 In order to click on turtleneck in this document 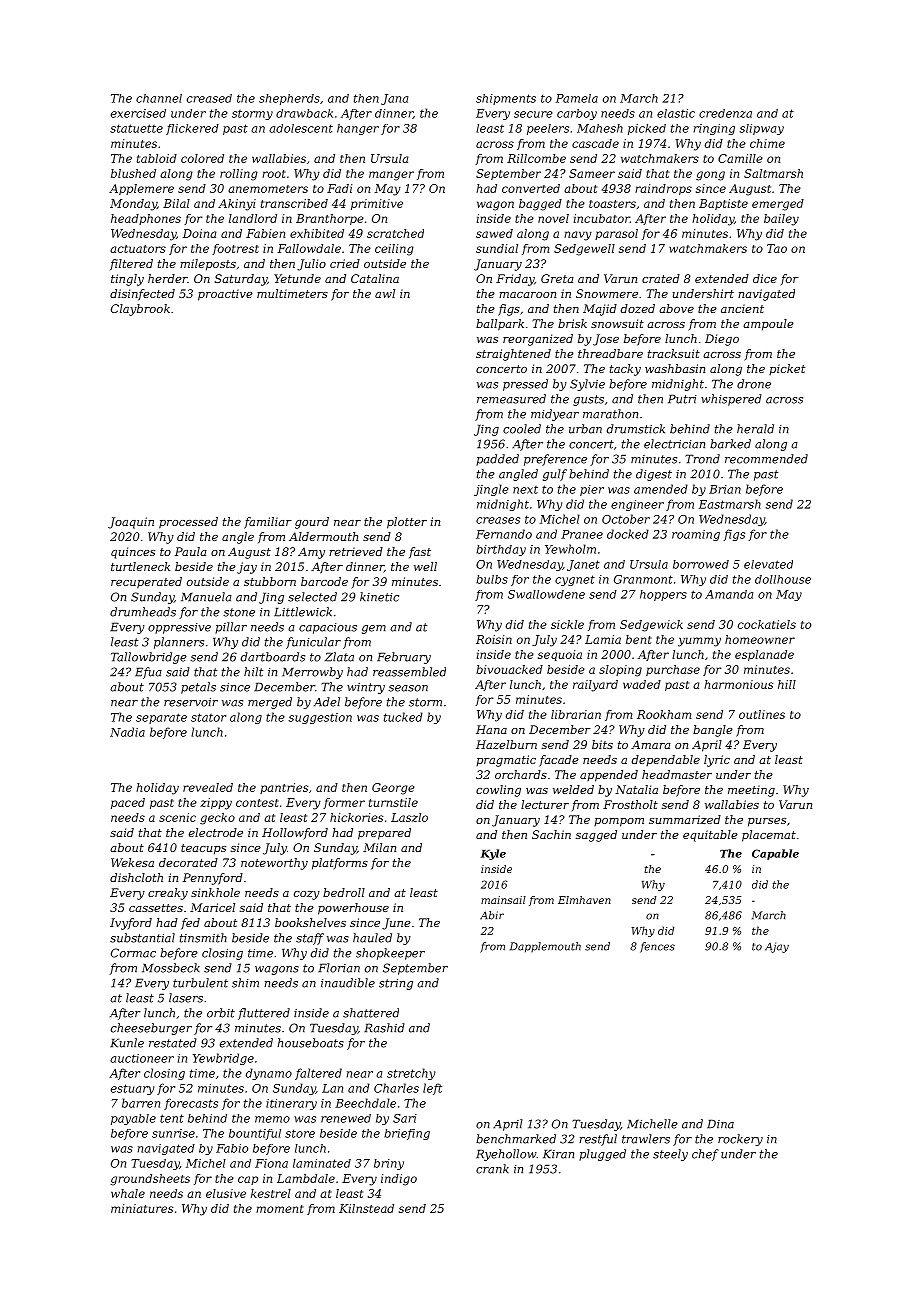, I will do `click(140, 566)`.
